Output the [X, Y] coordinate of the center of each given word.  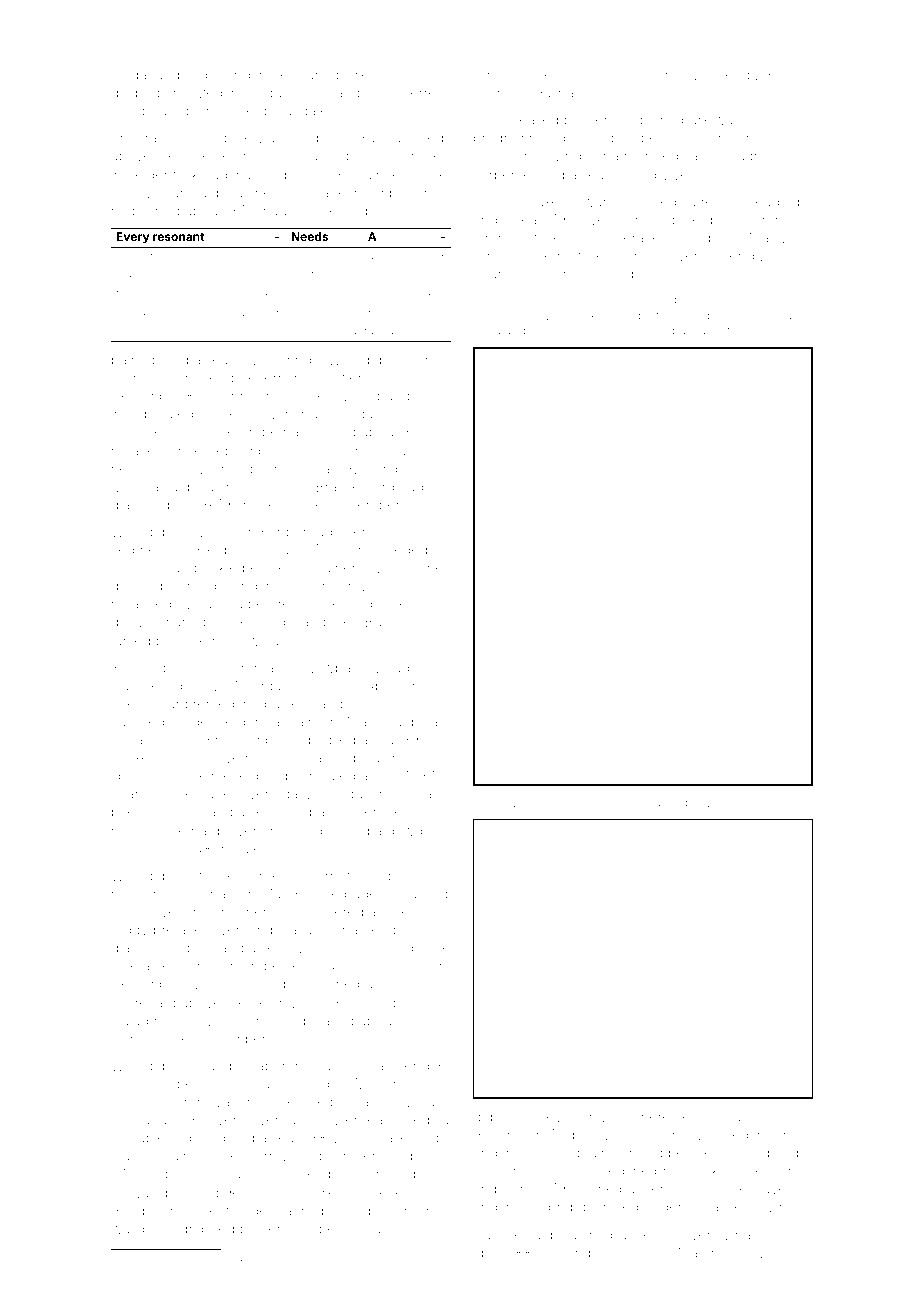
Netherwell [677, 74]
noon [257, 397]
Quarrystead [352, 1067]
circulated [416, 893]
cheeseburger [589, 804]
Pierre [417, 92]
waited [358, 395]
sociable [138, 1137]
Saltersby [672, 803]
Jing [395, 705]
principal [664, 331]
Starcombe [245, 965]
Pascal [304, 757]
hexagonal [261, 112]
